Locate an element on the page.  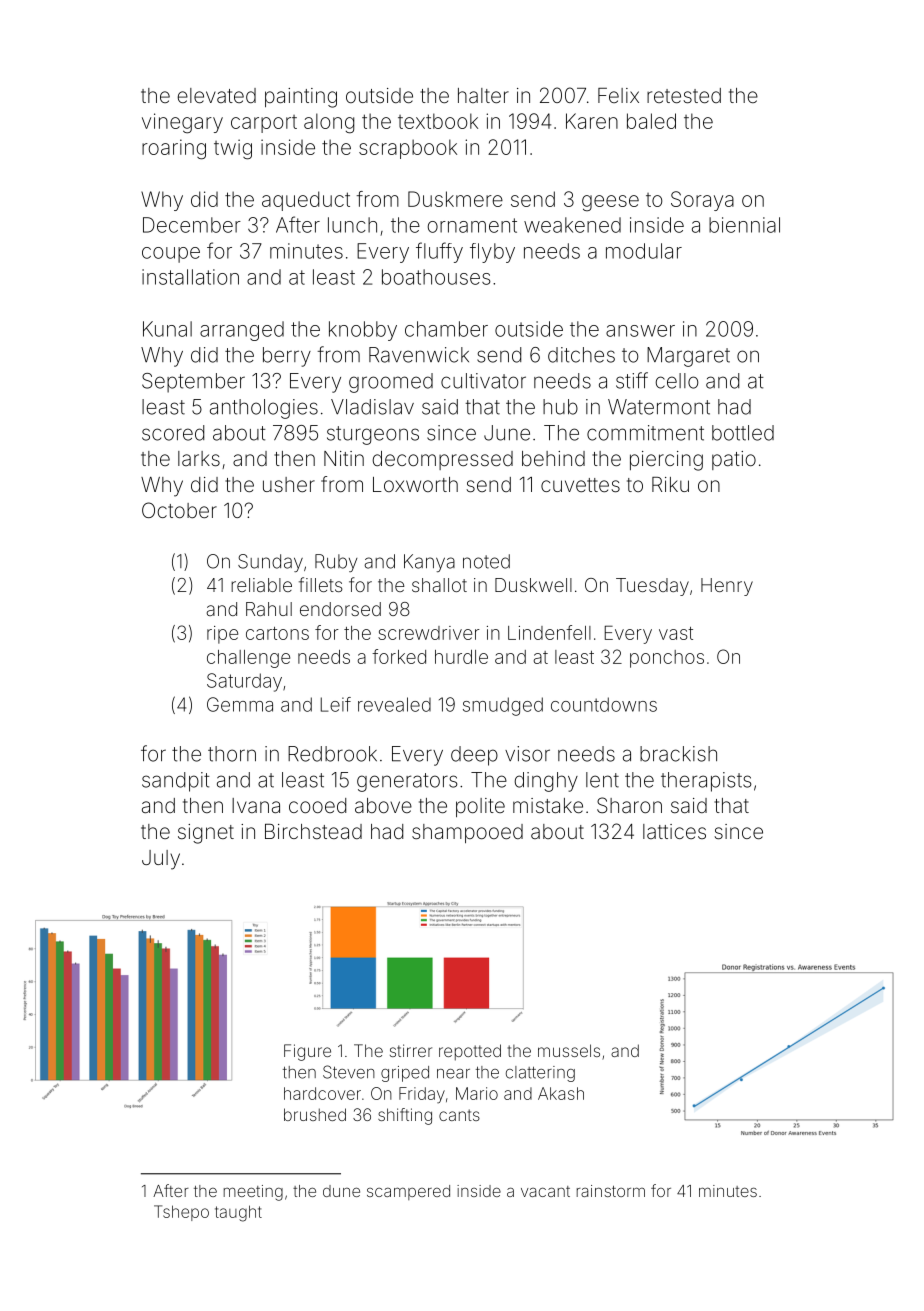
rainstorm is located at coordinates (611, 1191).
